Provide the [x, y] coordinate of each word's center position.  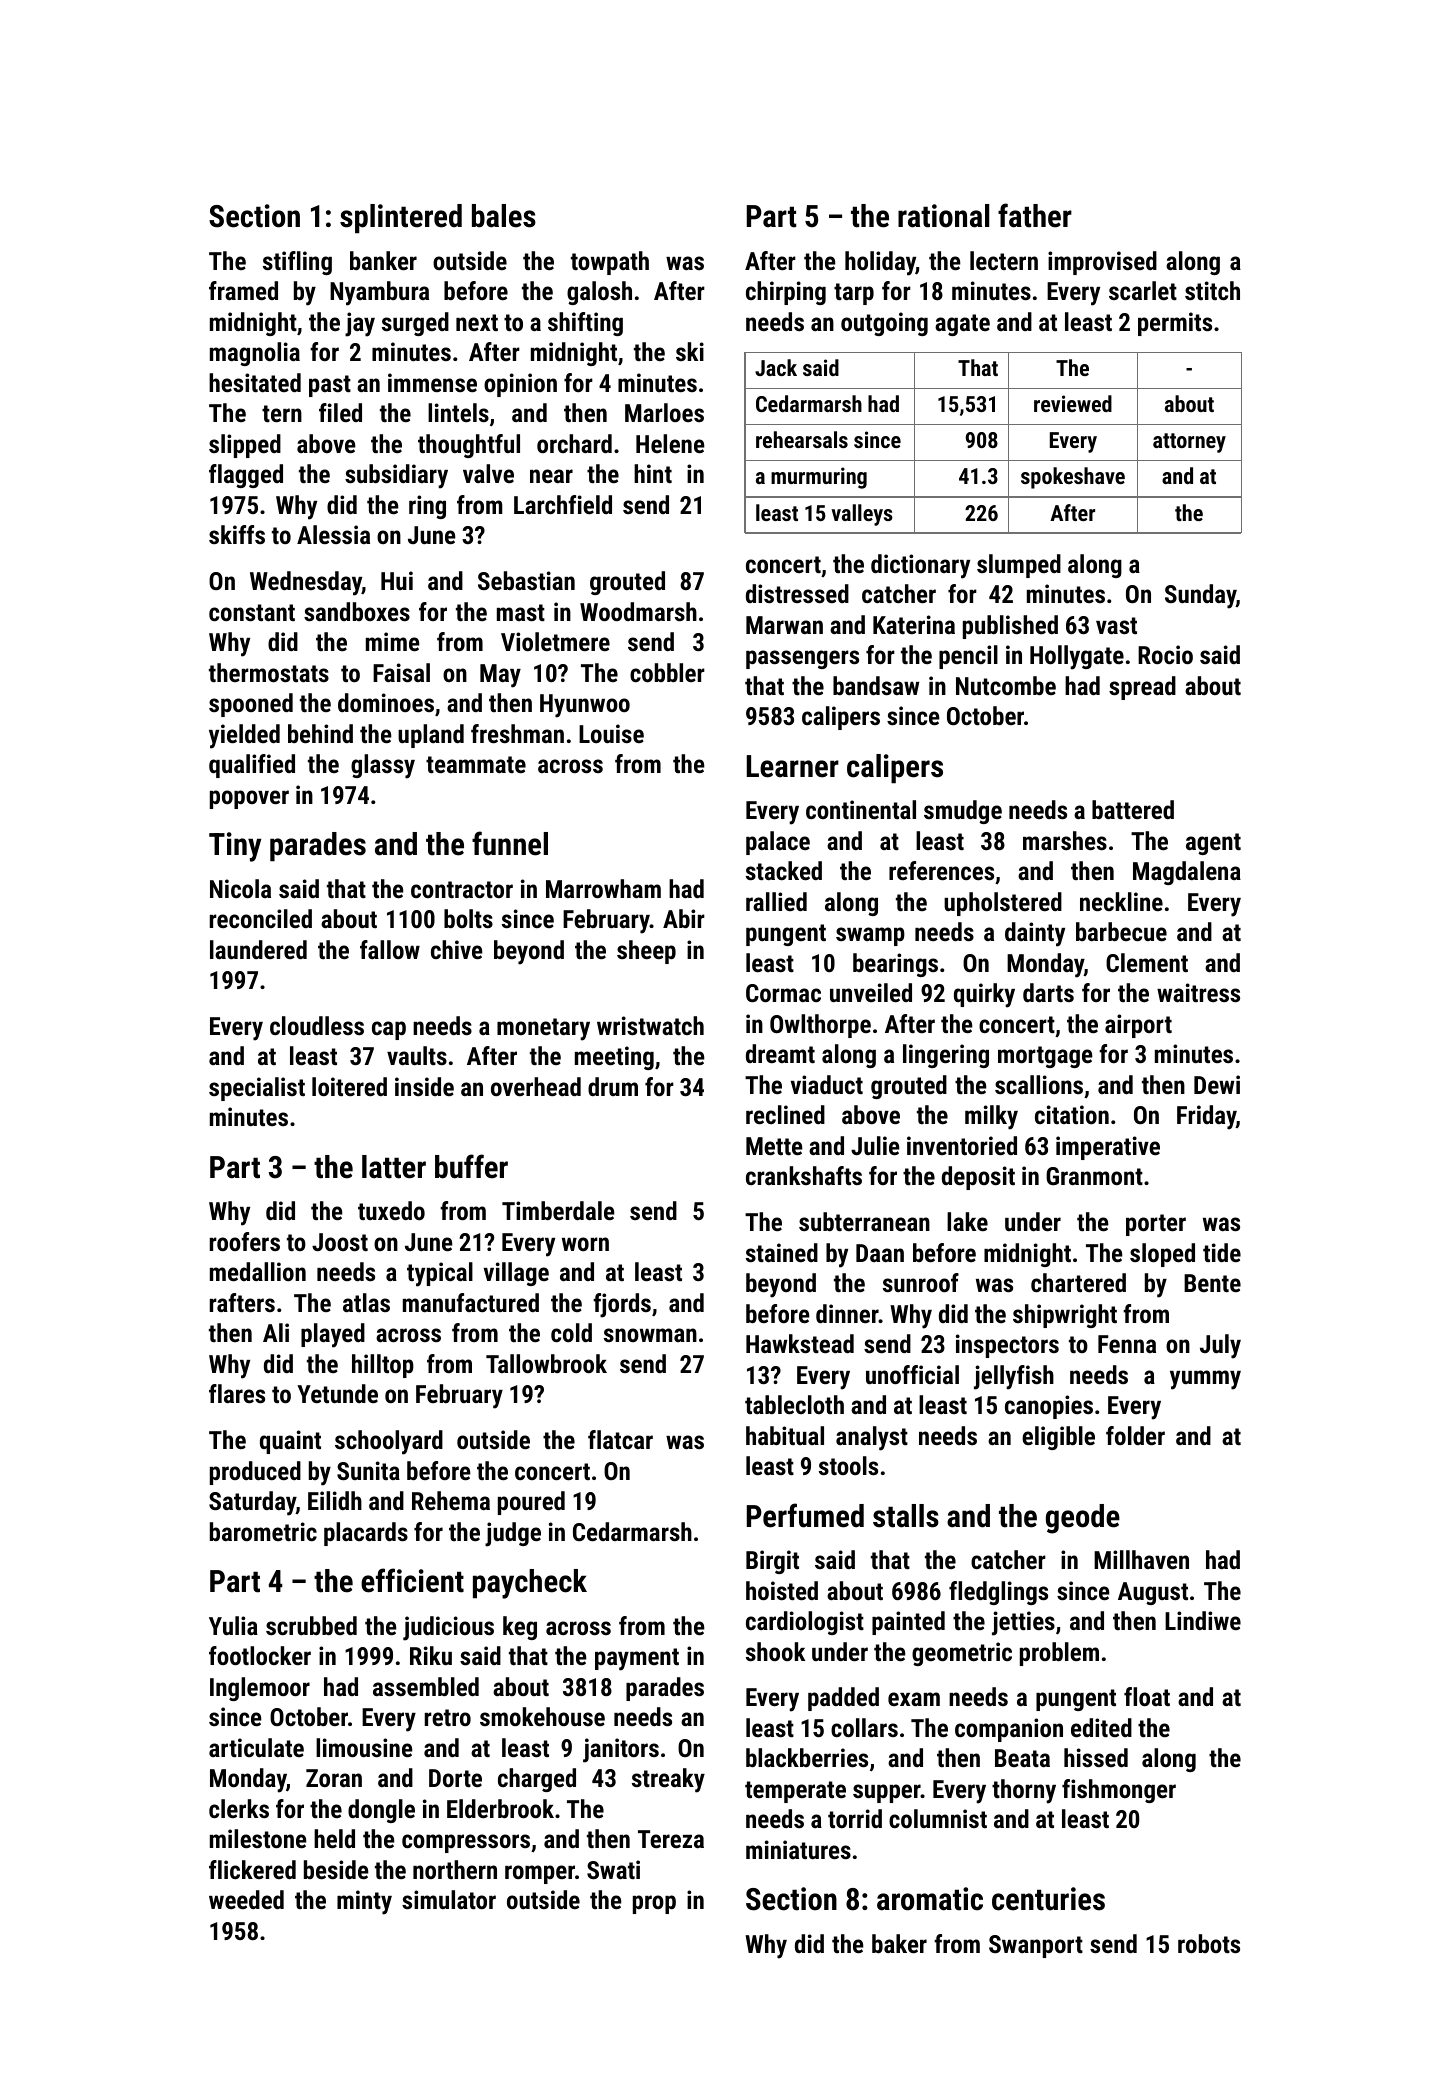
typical [440, 1274]
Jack [776, 367]
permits [1175, 324]
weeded [246, 1899]
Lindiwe [1203, 1620]
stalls [906, 1516]
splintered [401, 219]
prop [654, 1904]
